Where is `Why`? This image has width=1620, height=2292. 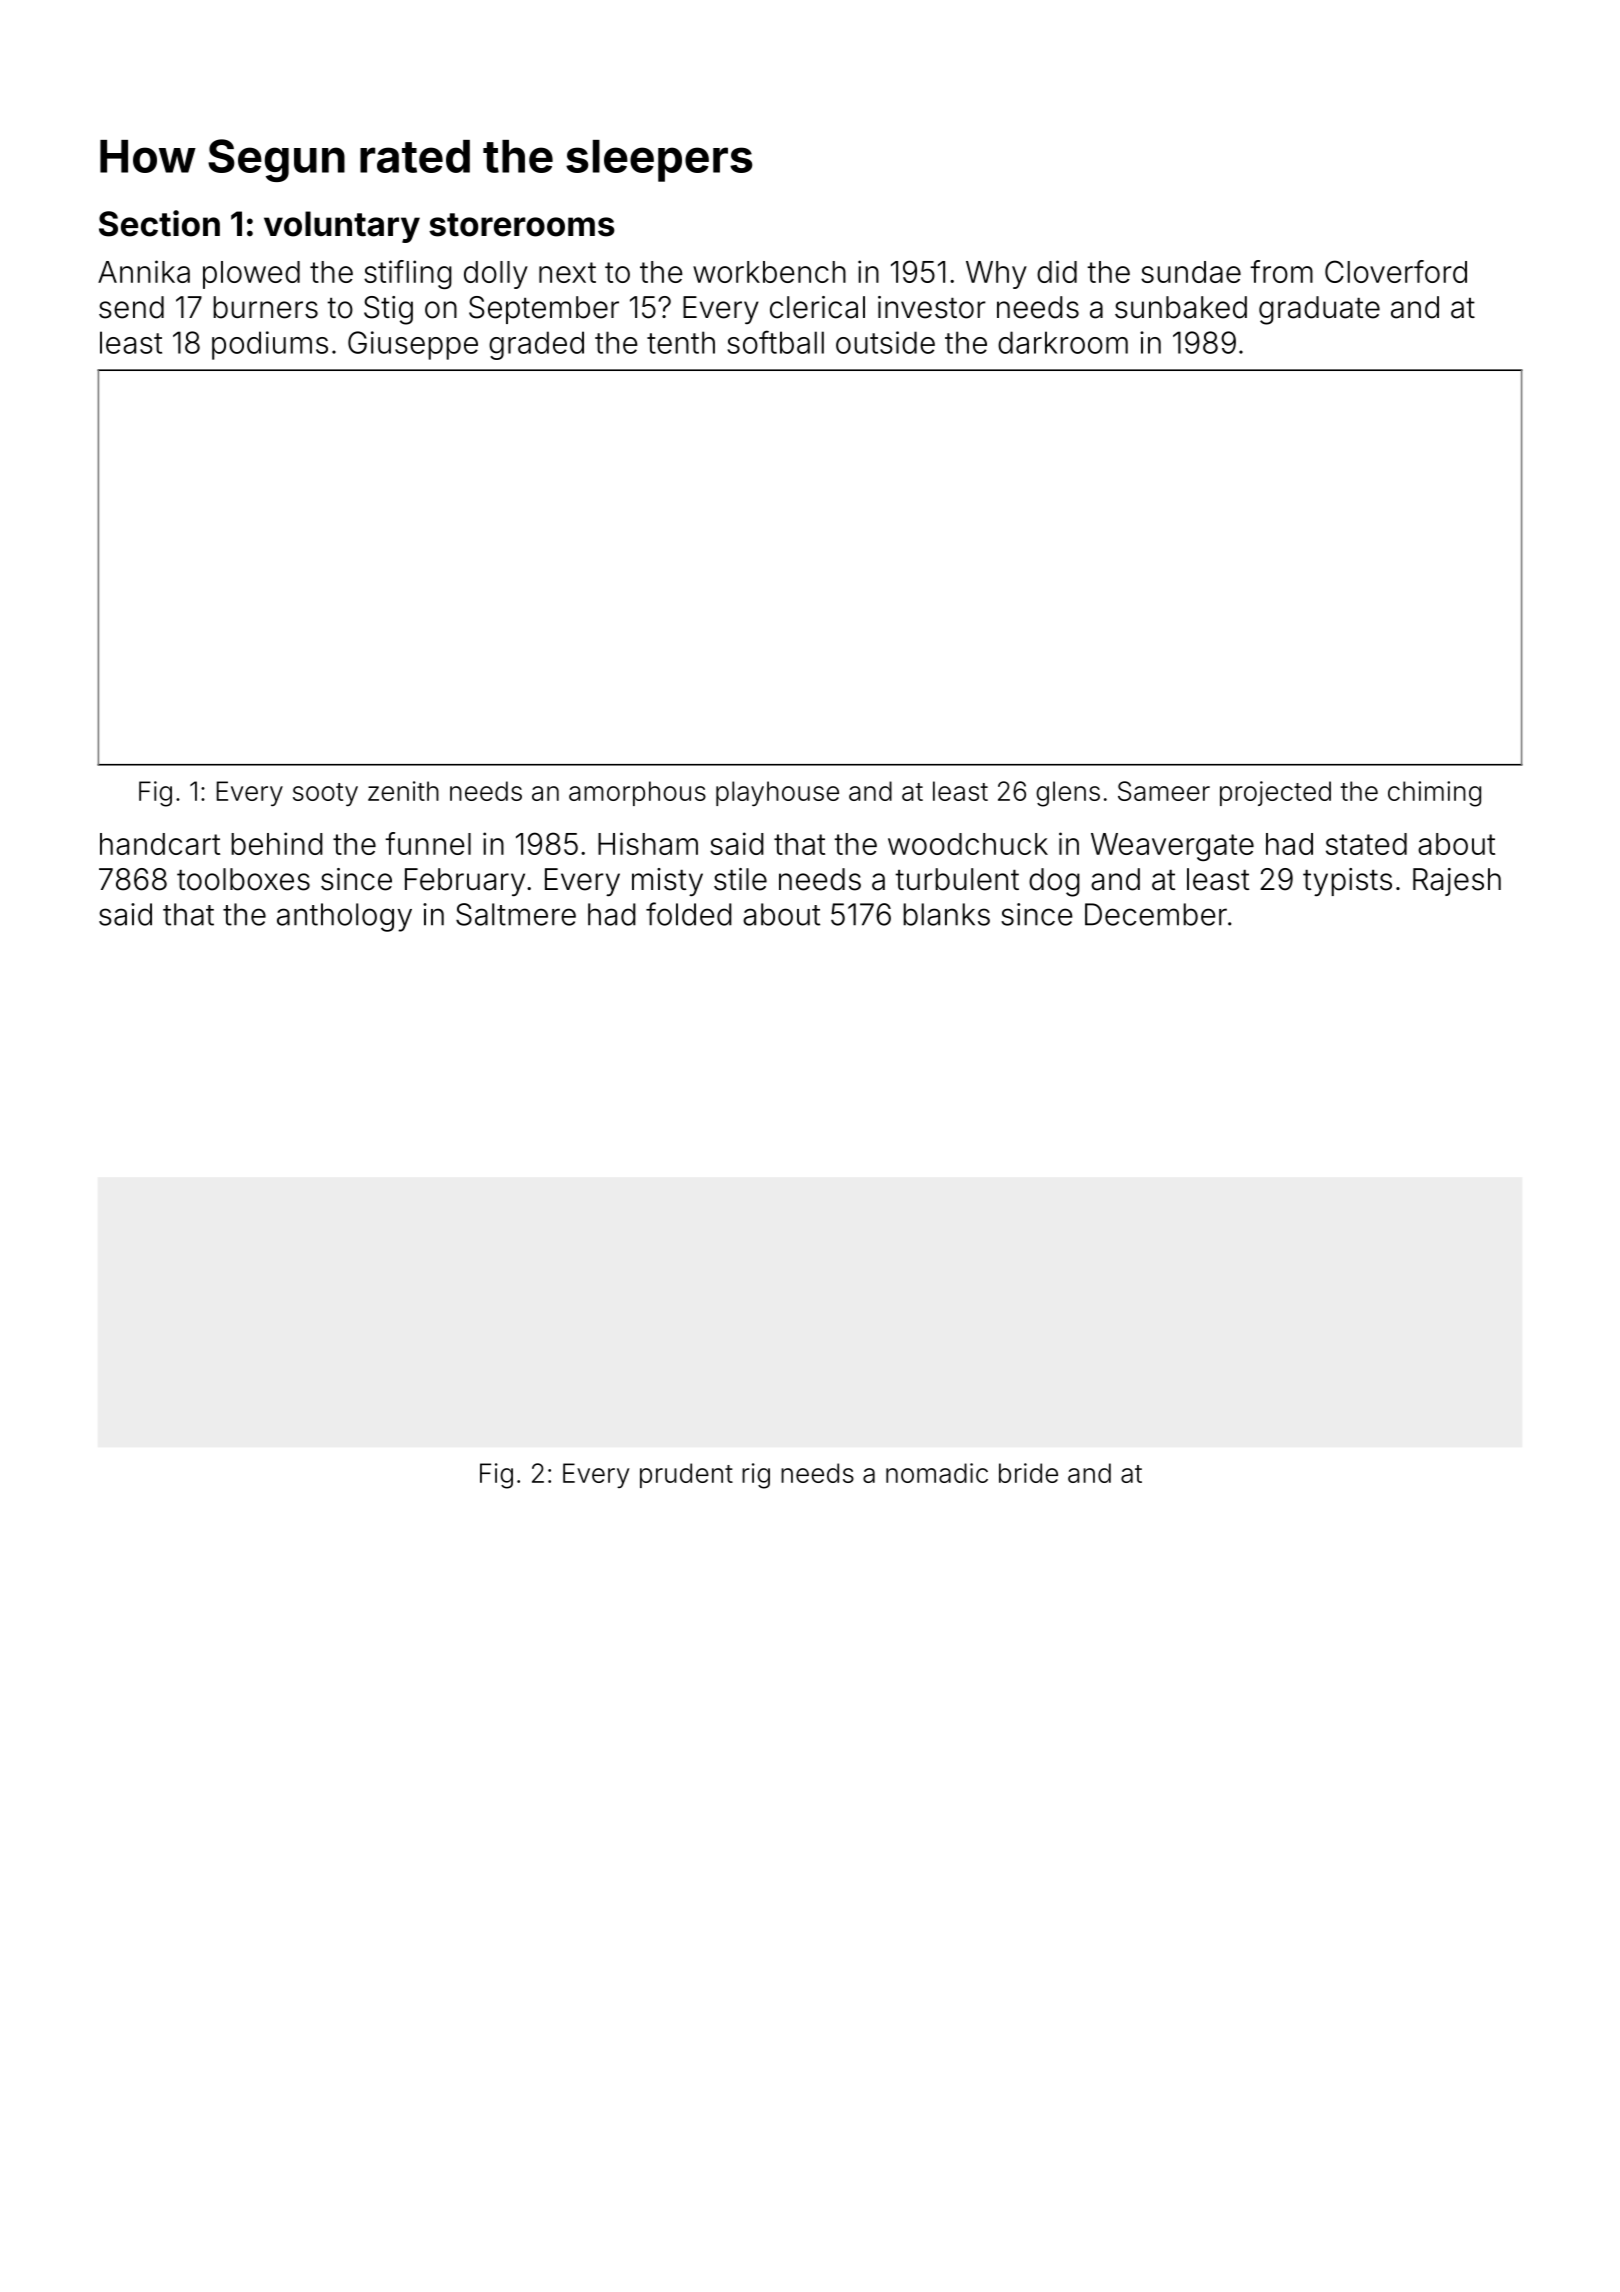
Why is located at coordinates (996, 275).
